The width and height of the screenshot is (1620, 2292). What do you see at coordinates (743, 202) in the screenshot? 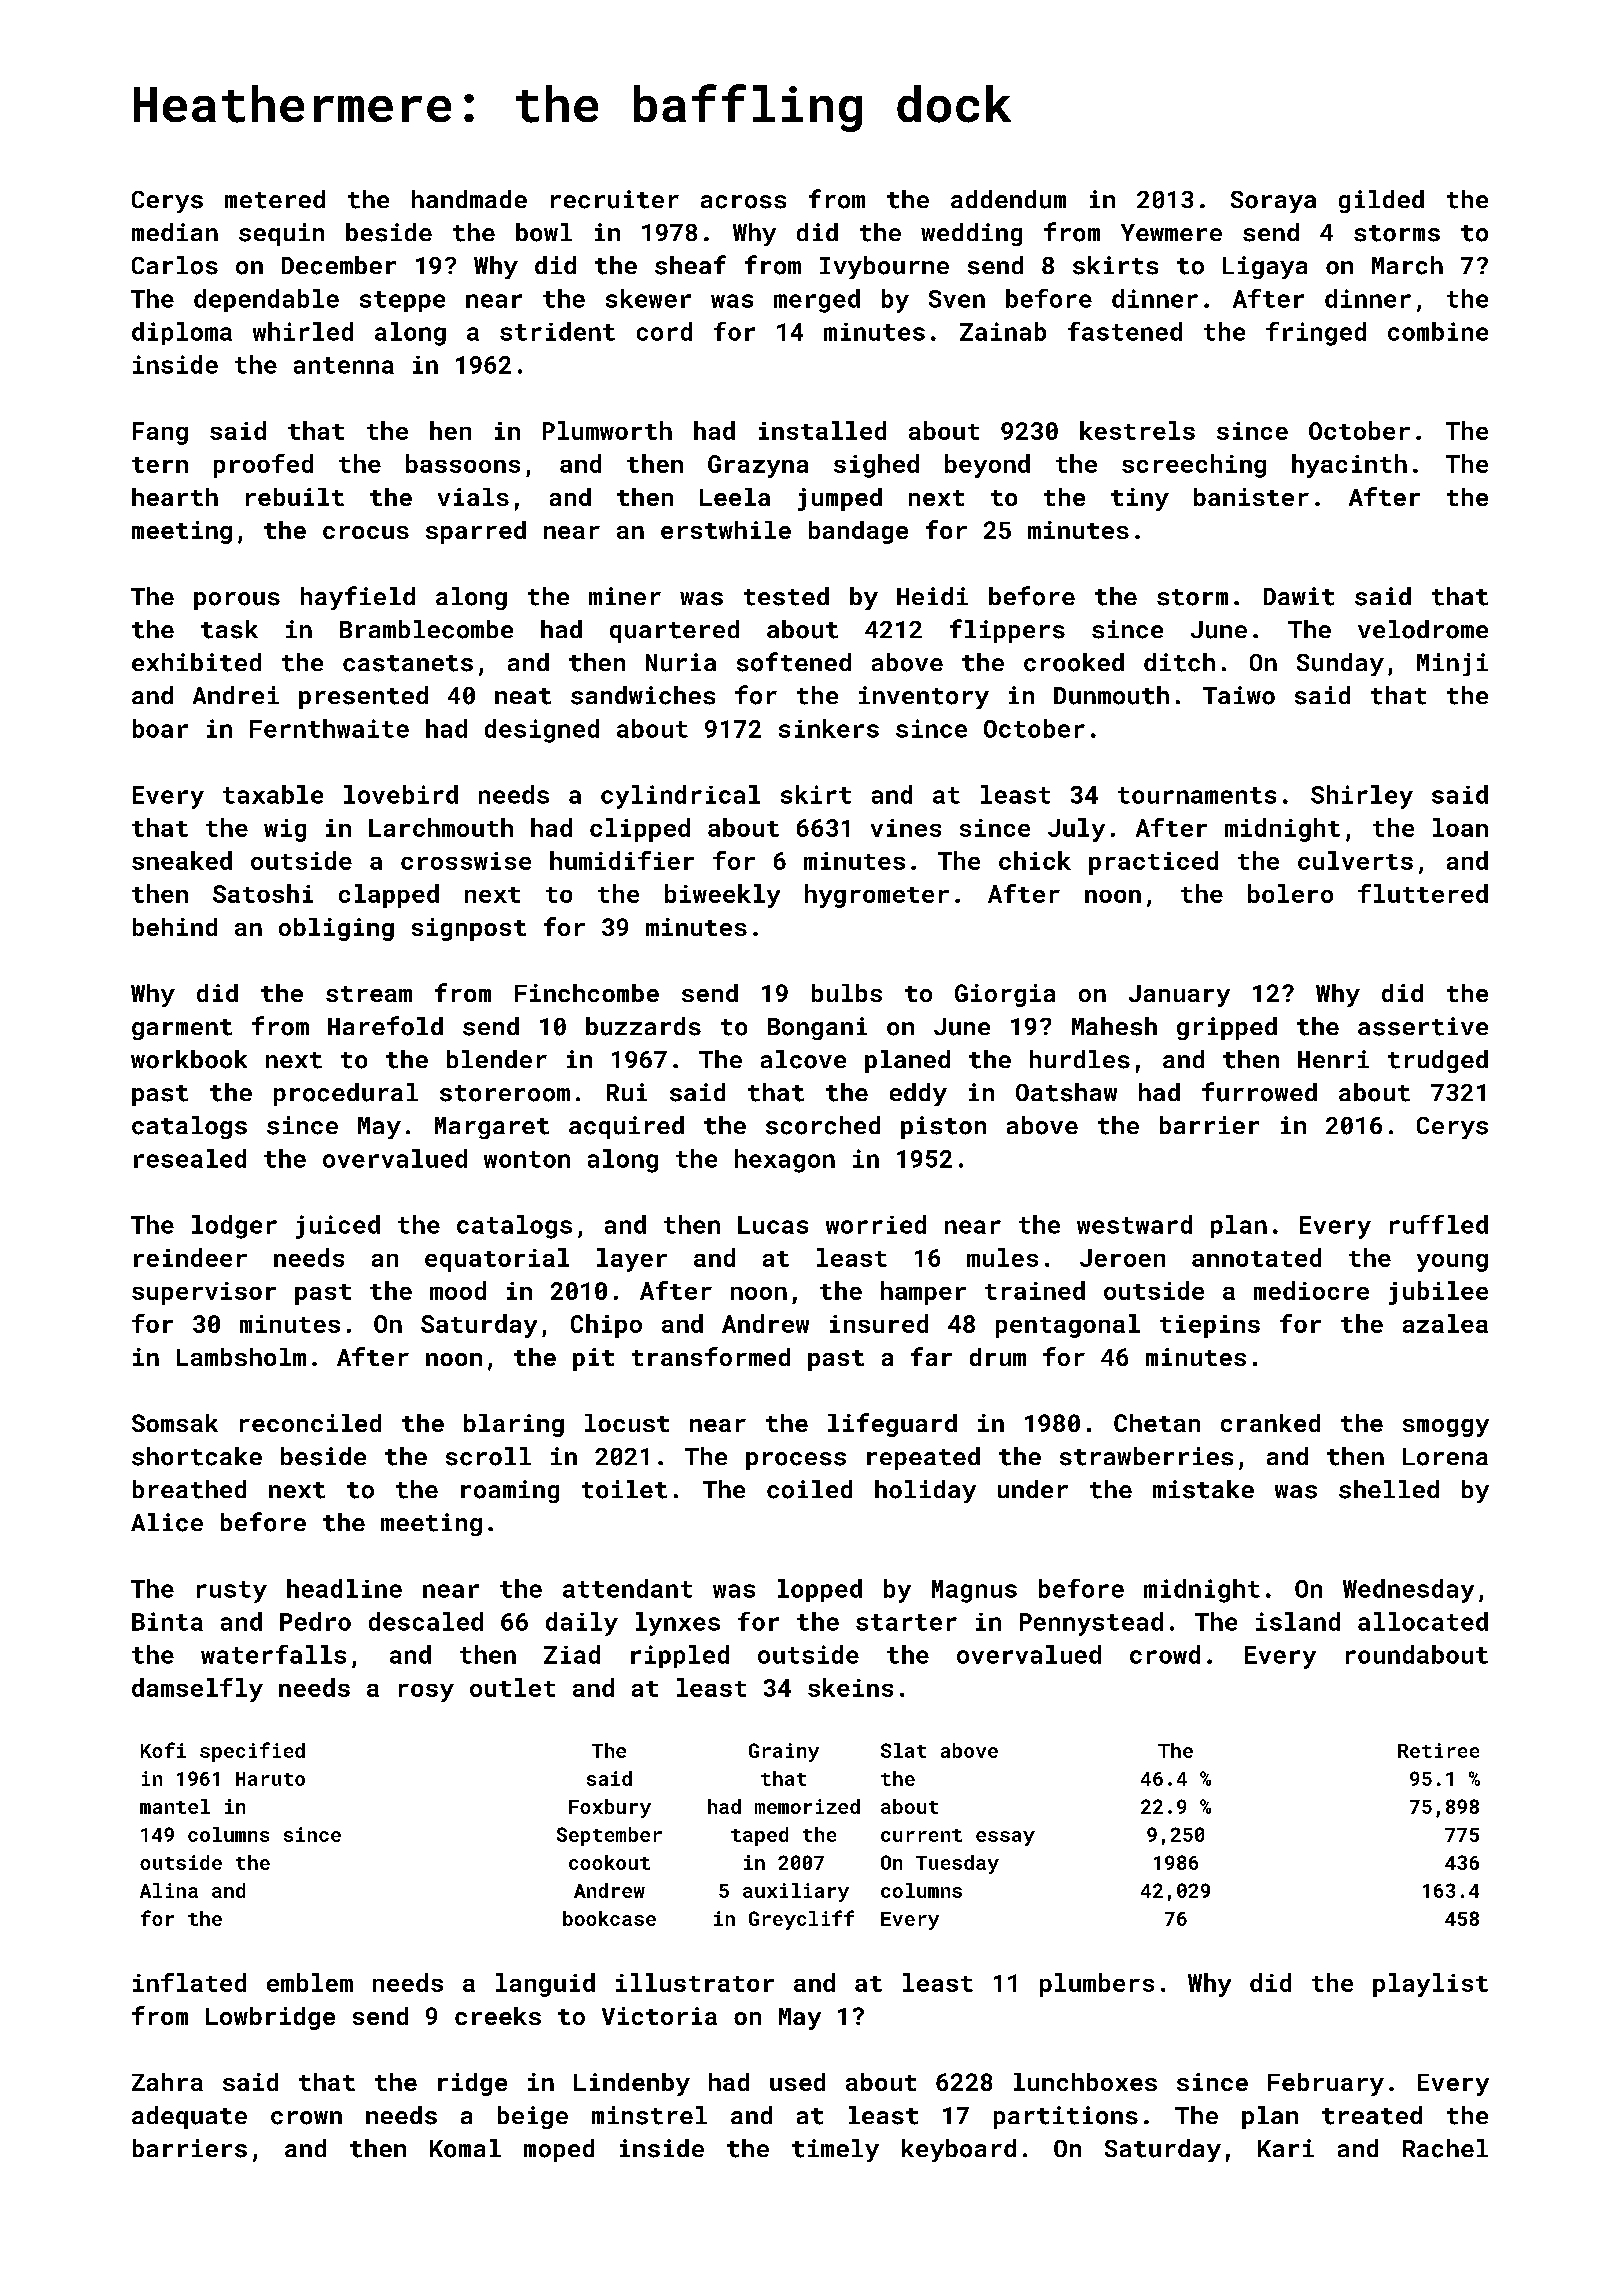
I see `across` at bounding box center [743, 202].
